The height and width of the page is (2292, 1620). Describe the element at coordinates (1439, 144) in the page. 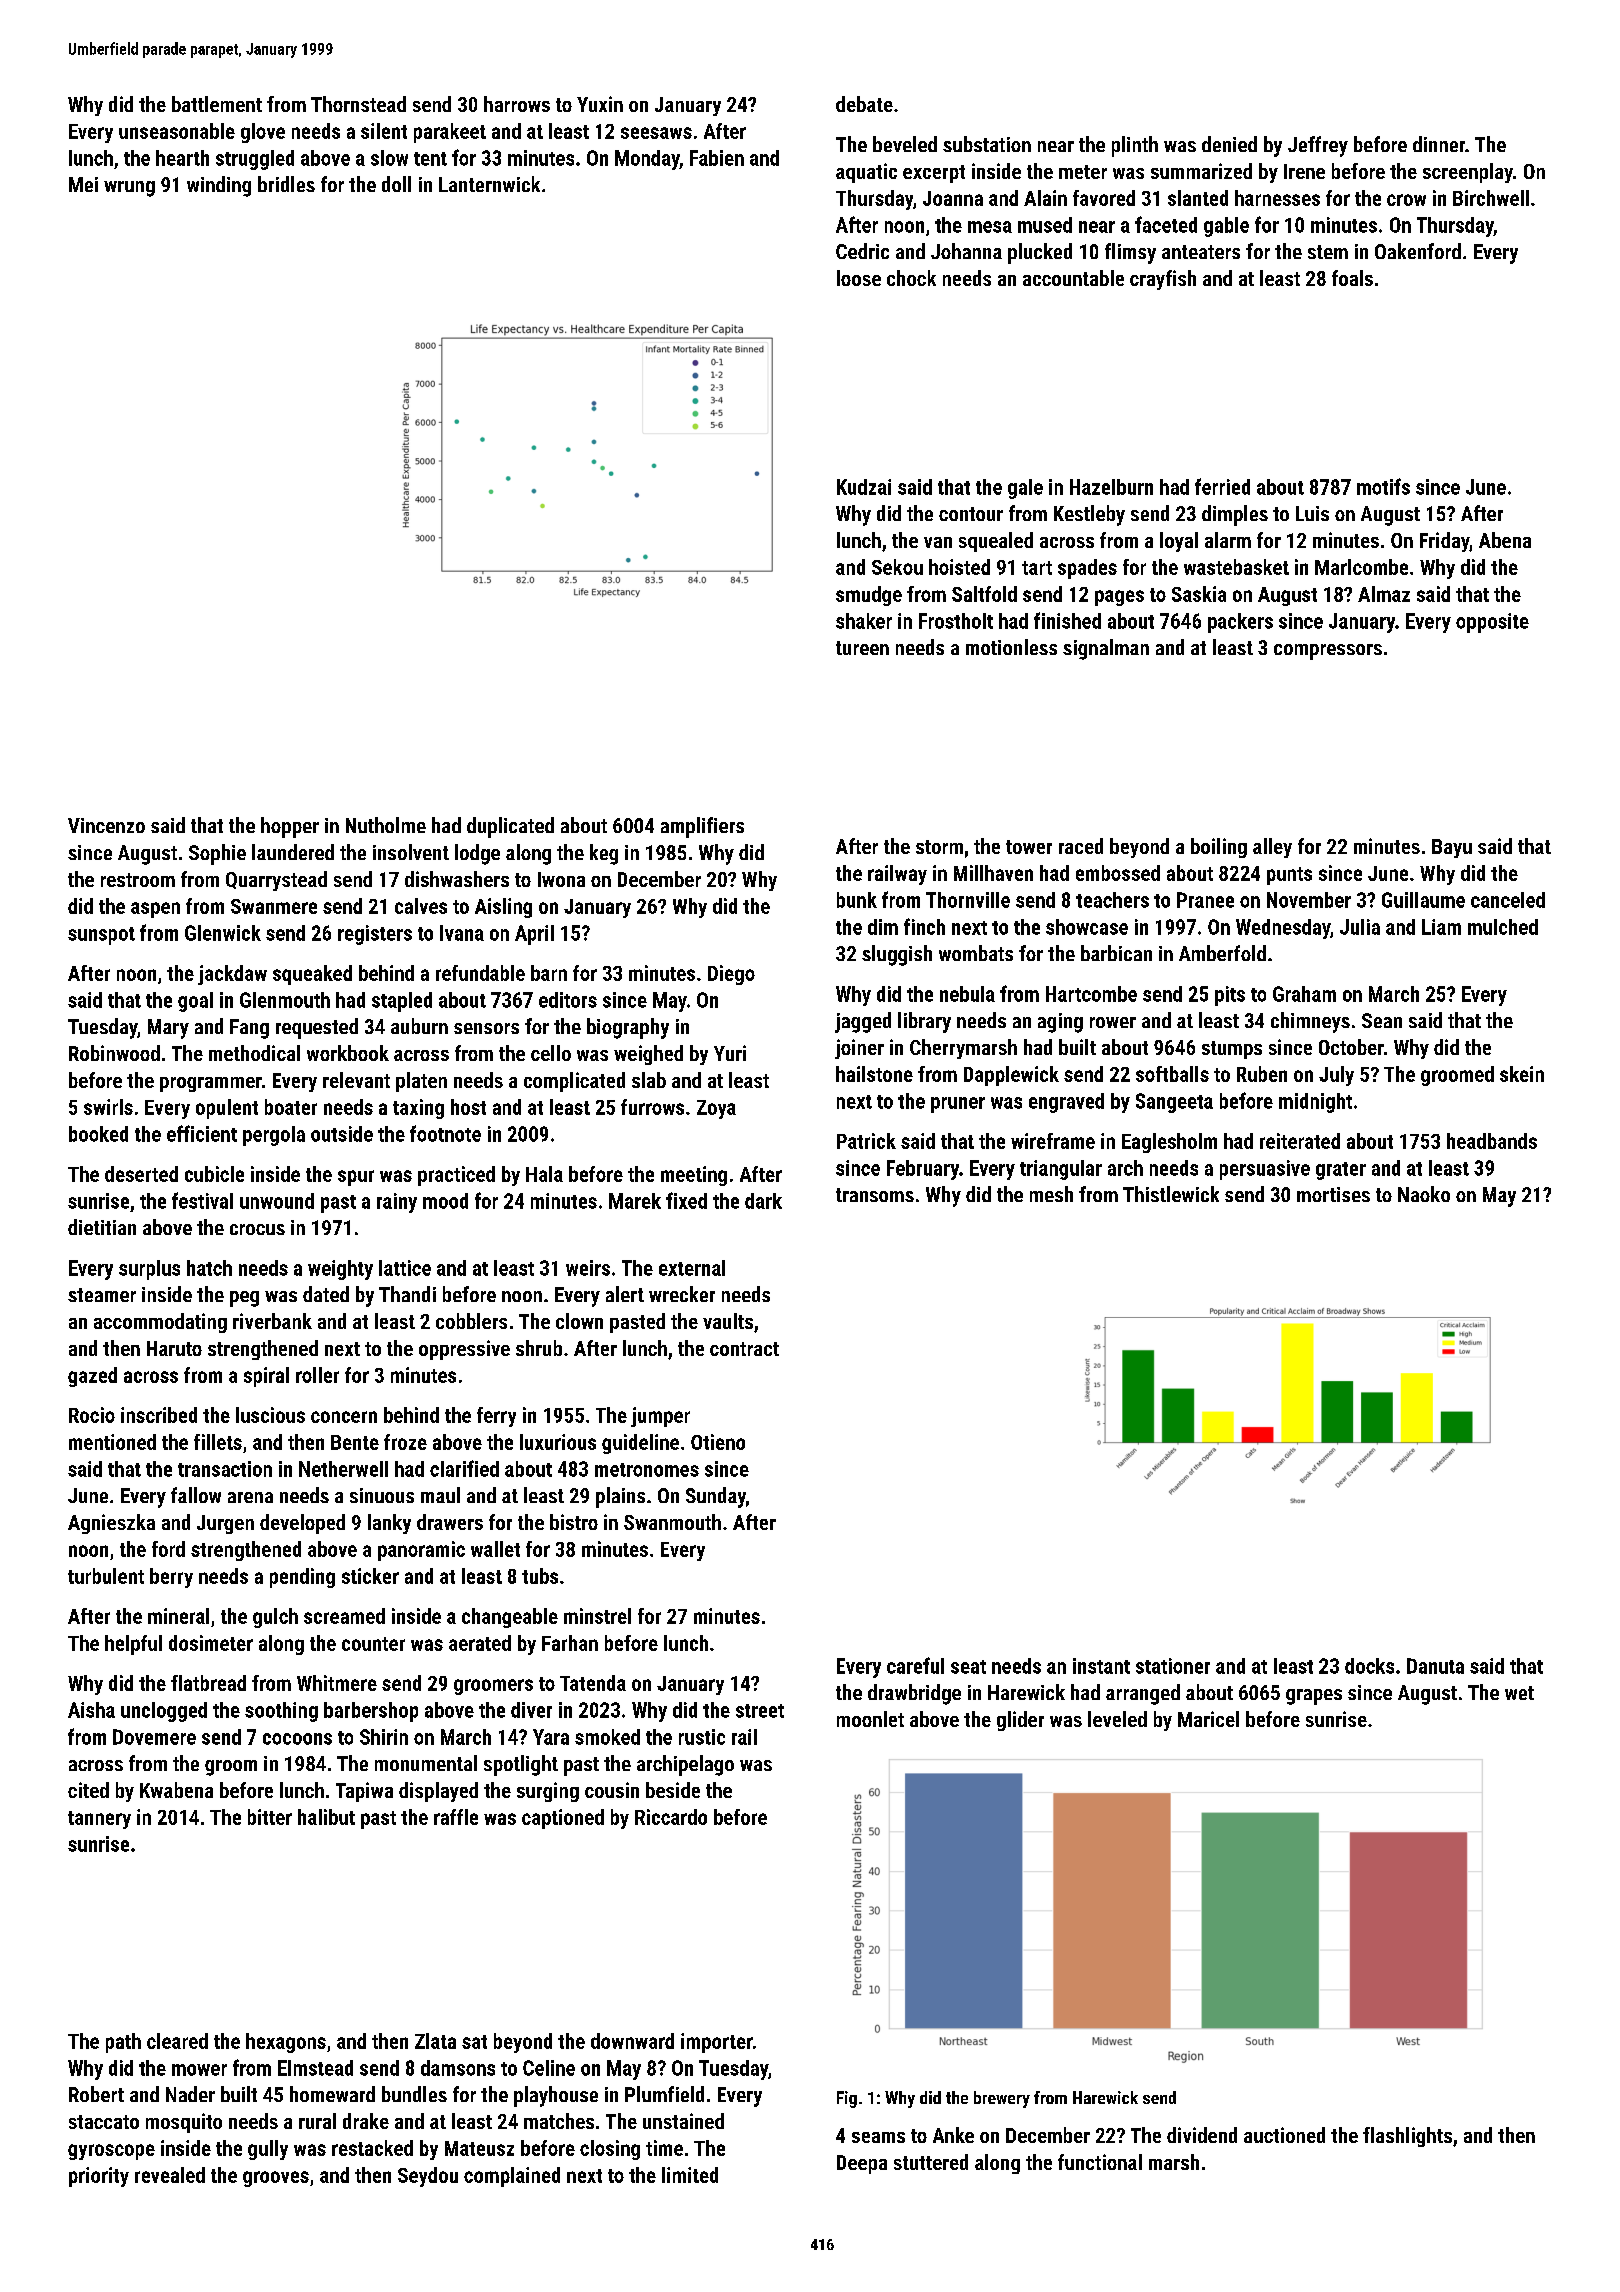

I see `dinner` at that location.
